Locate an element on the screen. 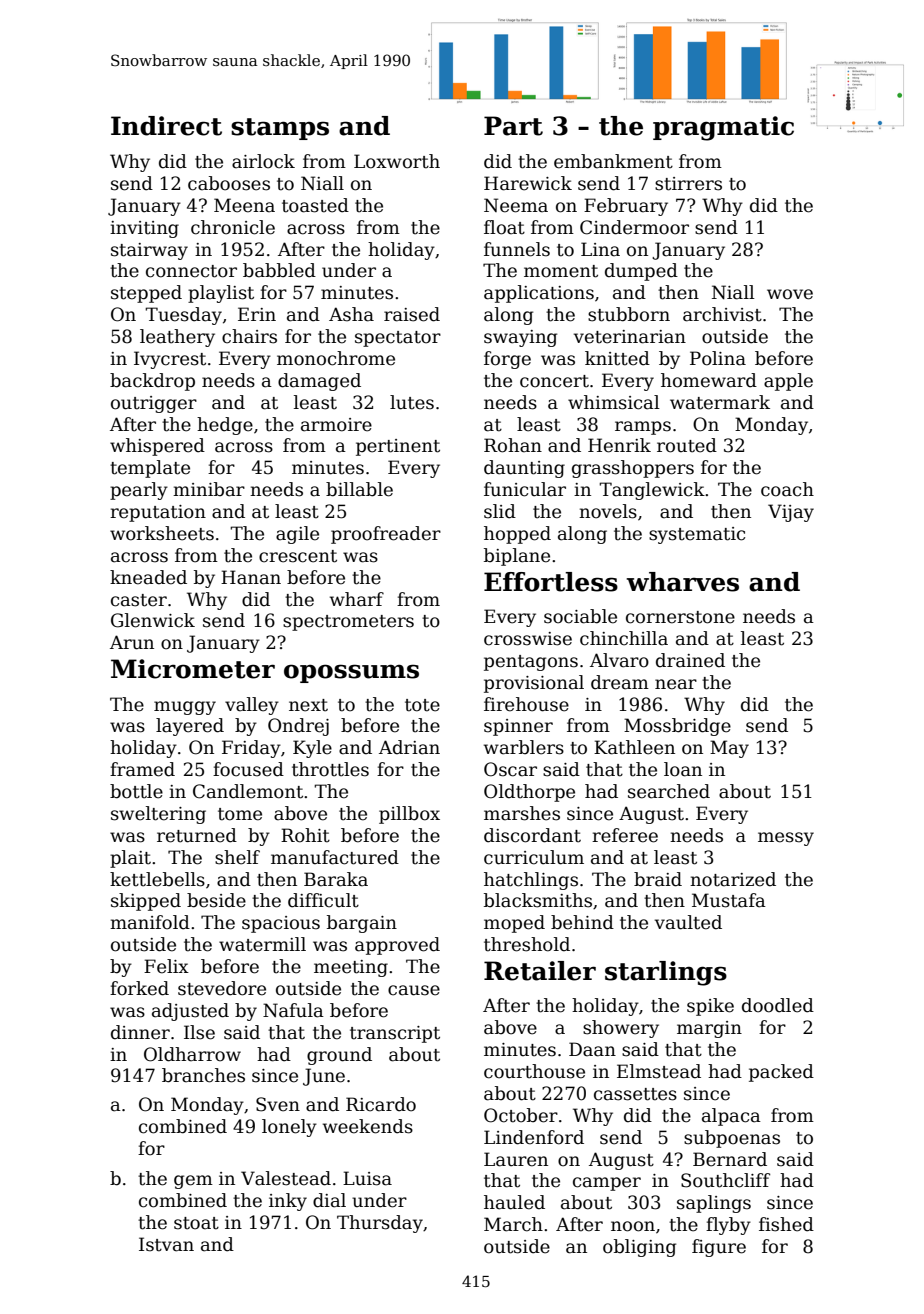  opossums is located at coordinates (351, 673).
